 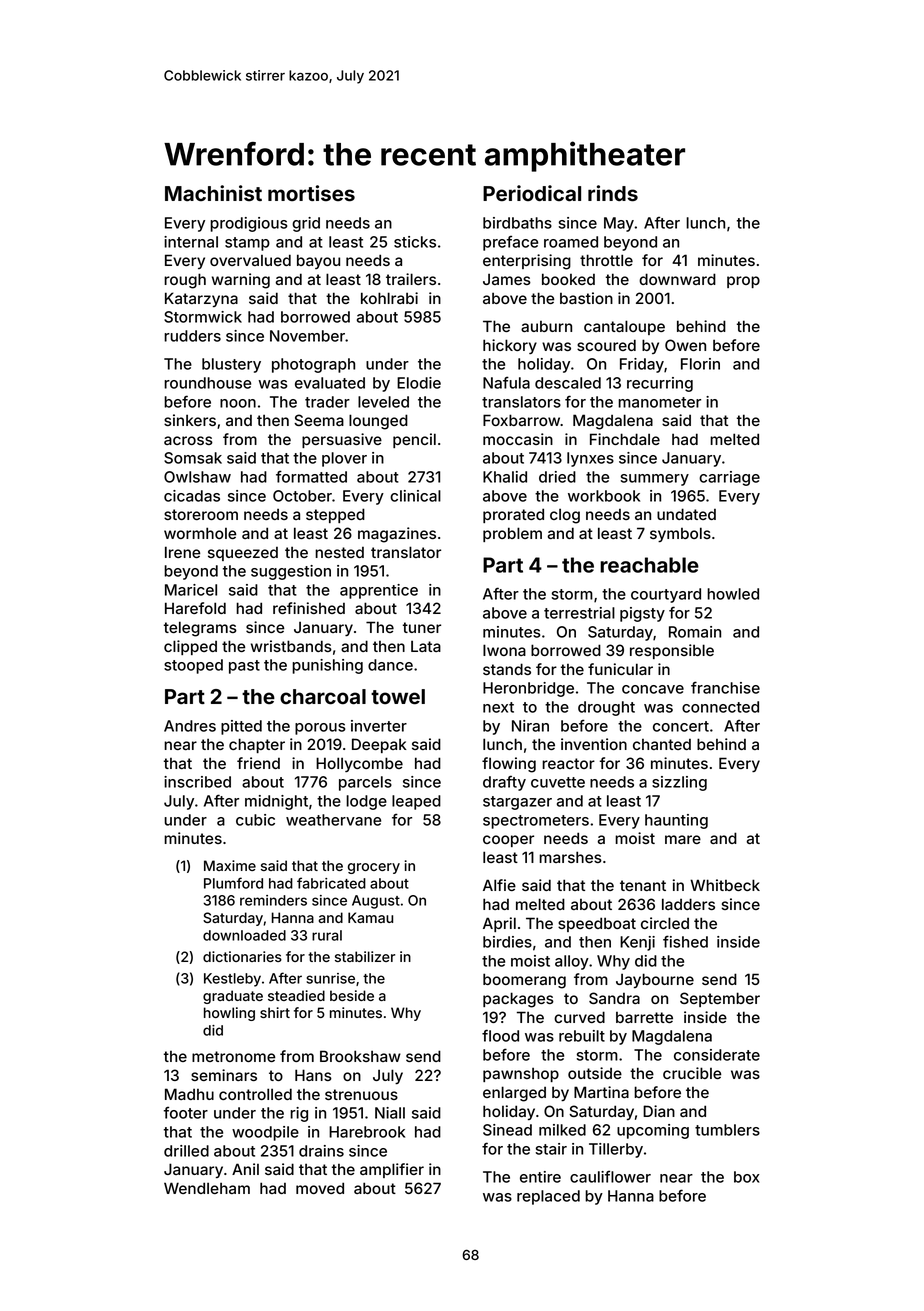 I want to click on noon, so click(x=238, y=403).
